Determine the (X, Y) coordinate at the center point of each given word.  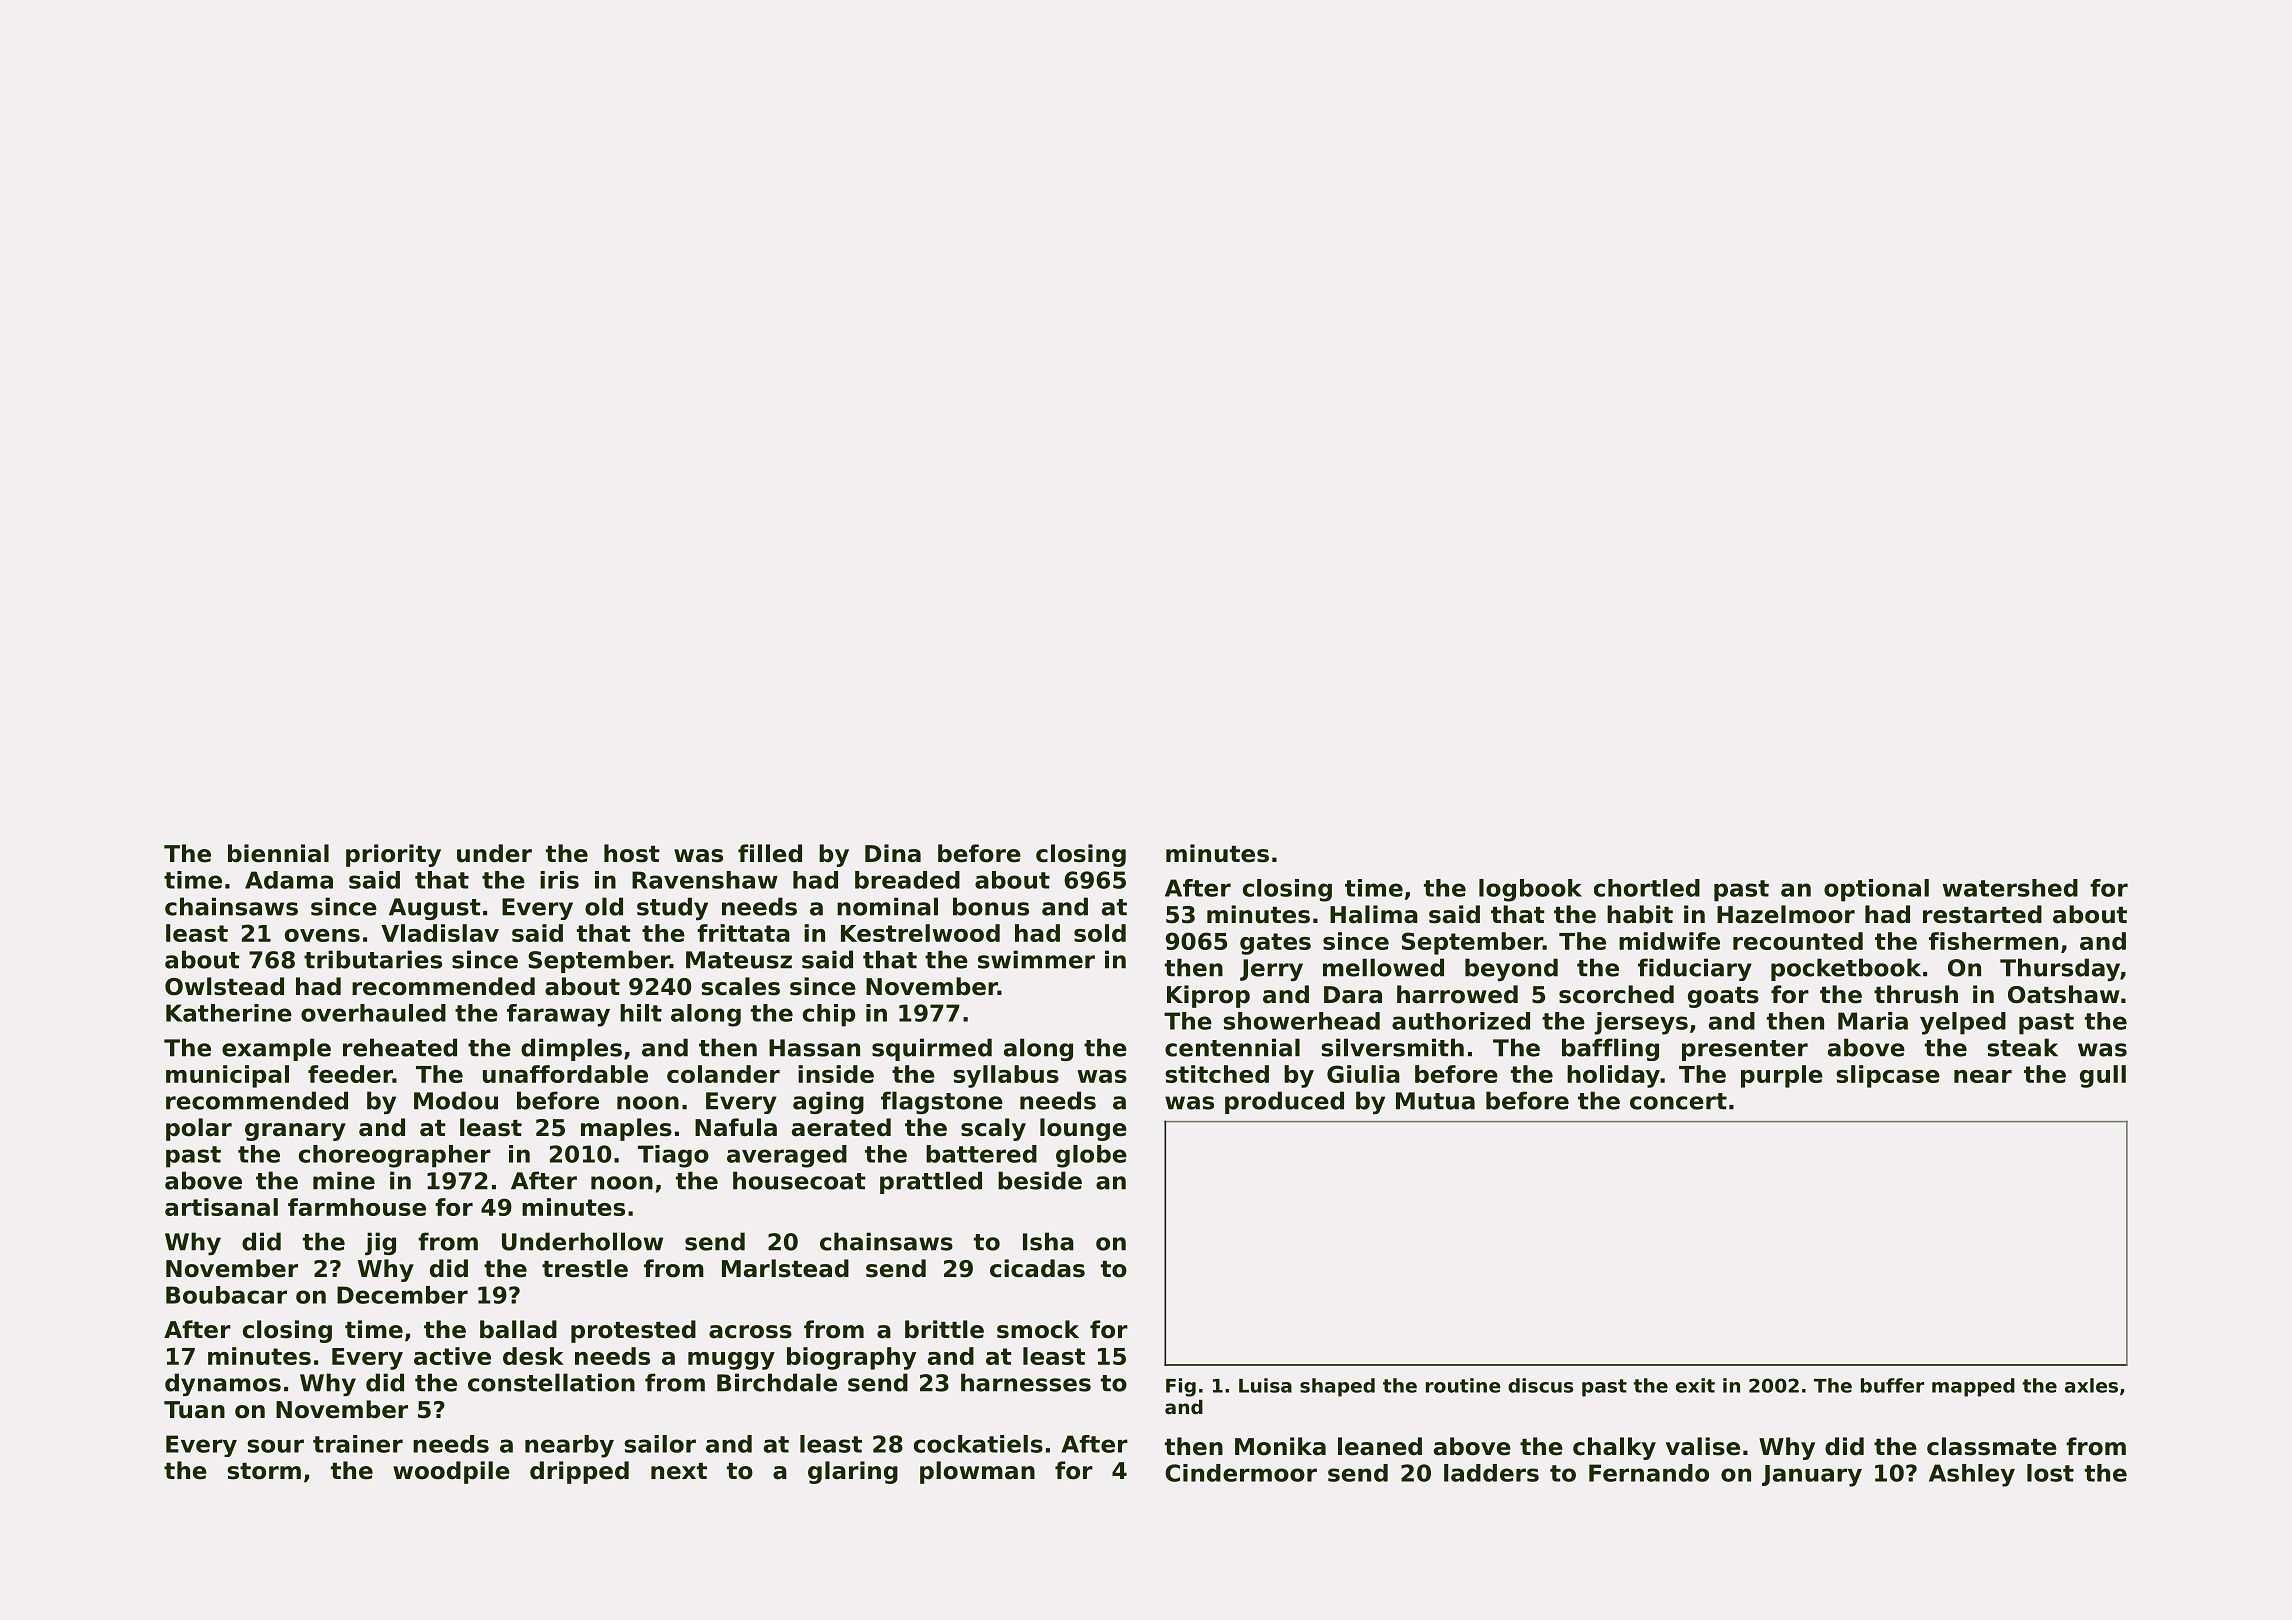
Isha (1048, 1241)
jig (380, 1243)
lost (2050, 1473)
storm (264, 1471)
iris (559, 880)
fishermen (1993, 941)
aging (828, 1102)
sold (1100, 933)
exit (1695, 1385)
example (276, 1049)
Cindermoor (1241, 1473)
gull (2103, 1076)
